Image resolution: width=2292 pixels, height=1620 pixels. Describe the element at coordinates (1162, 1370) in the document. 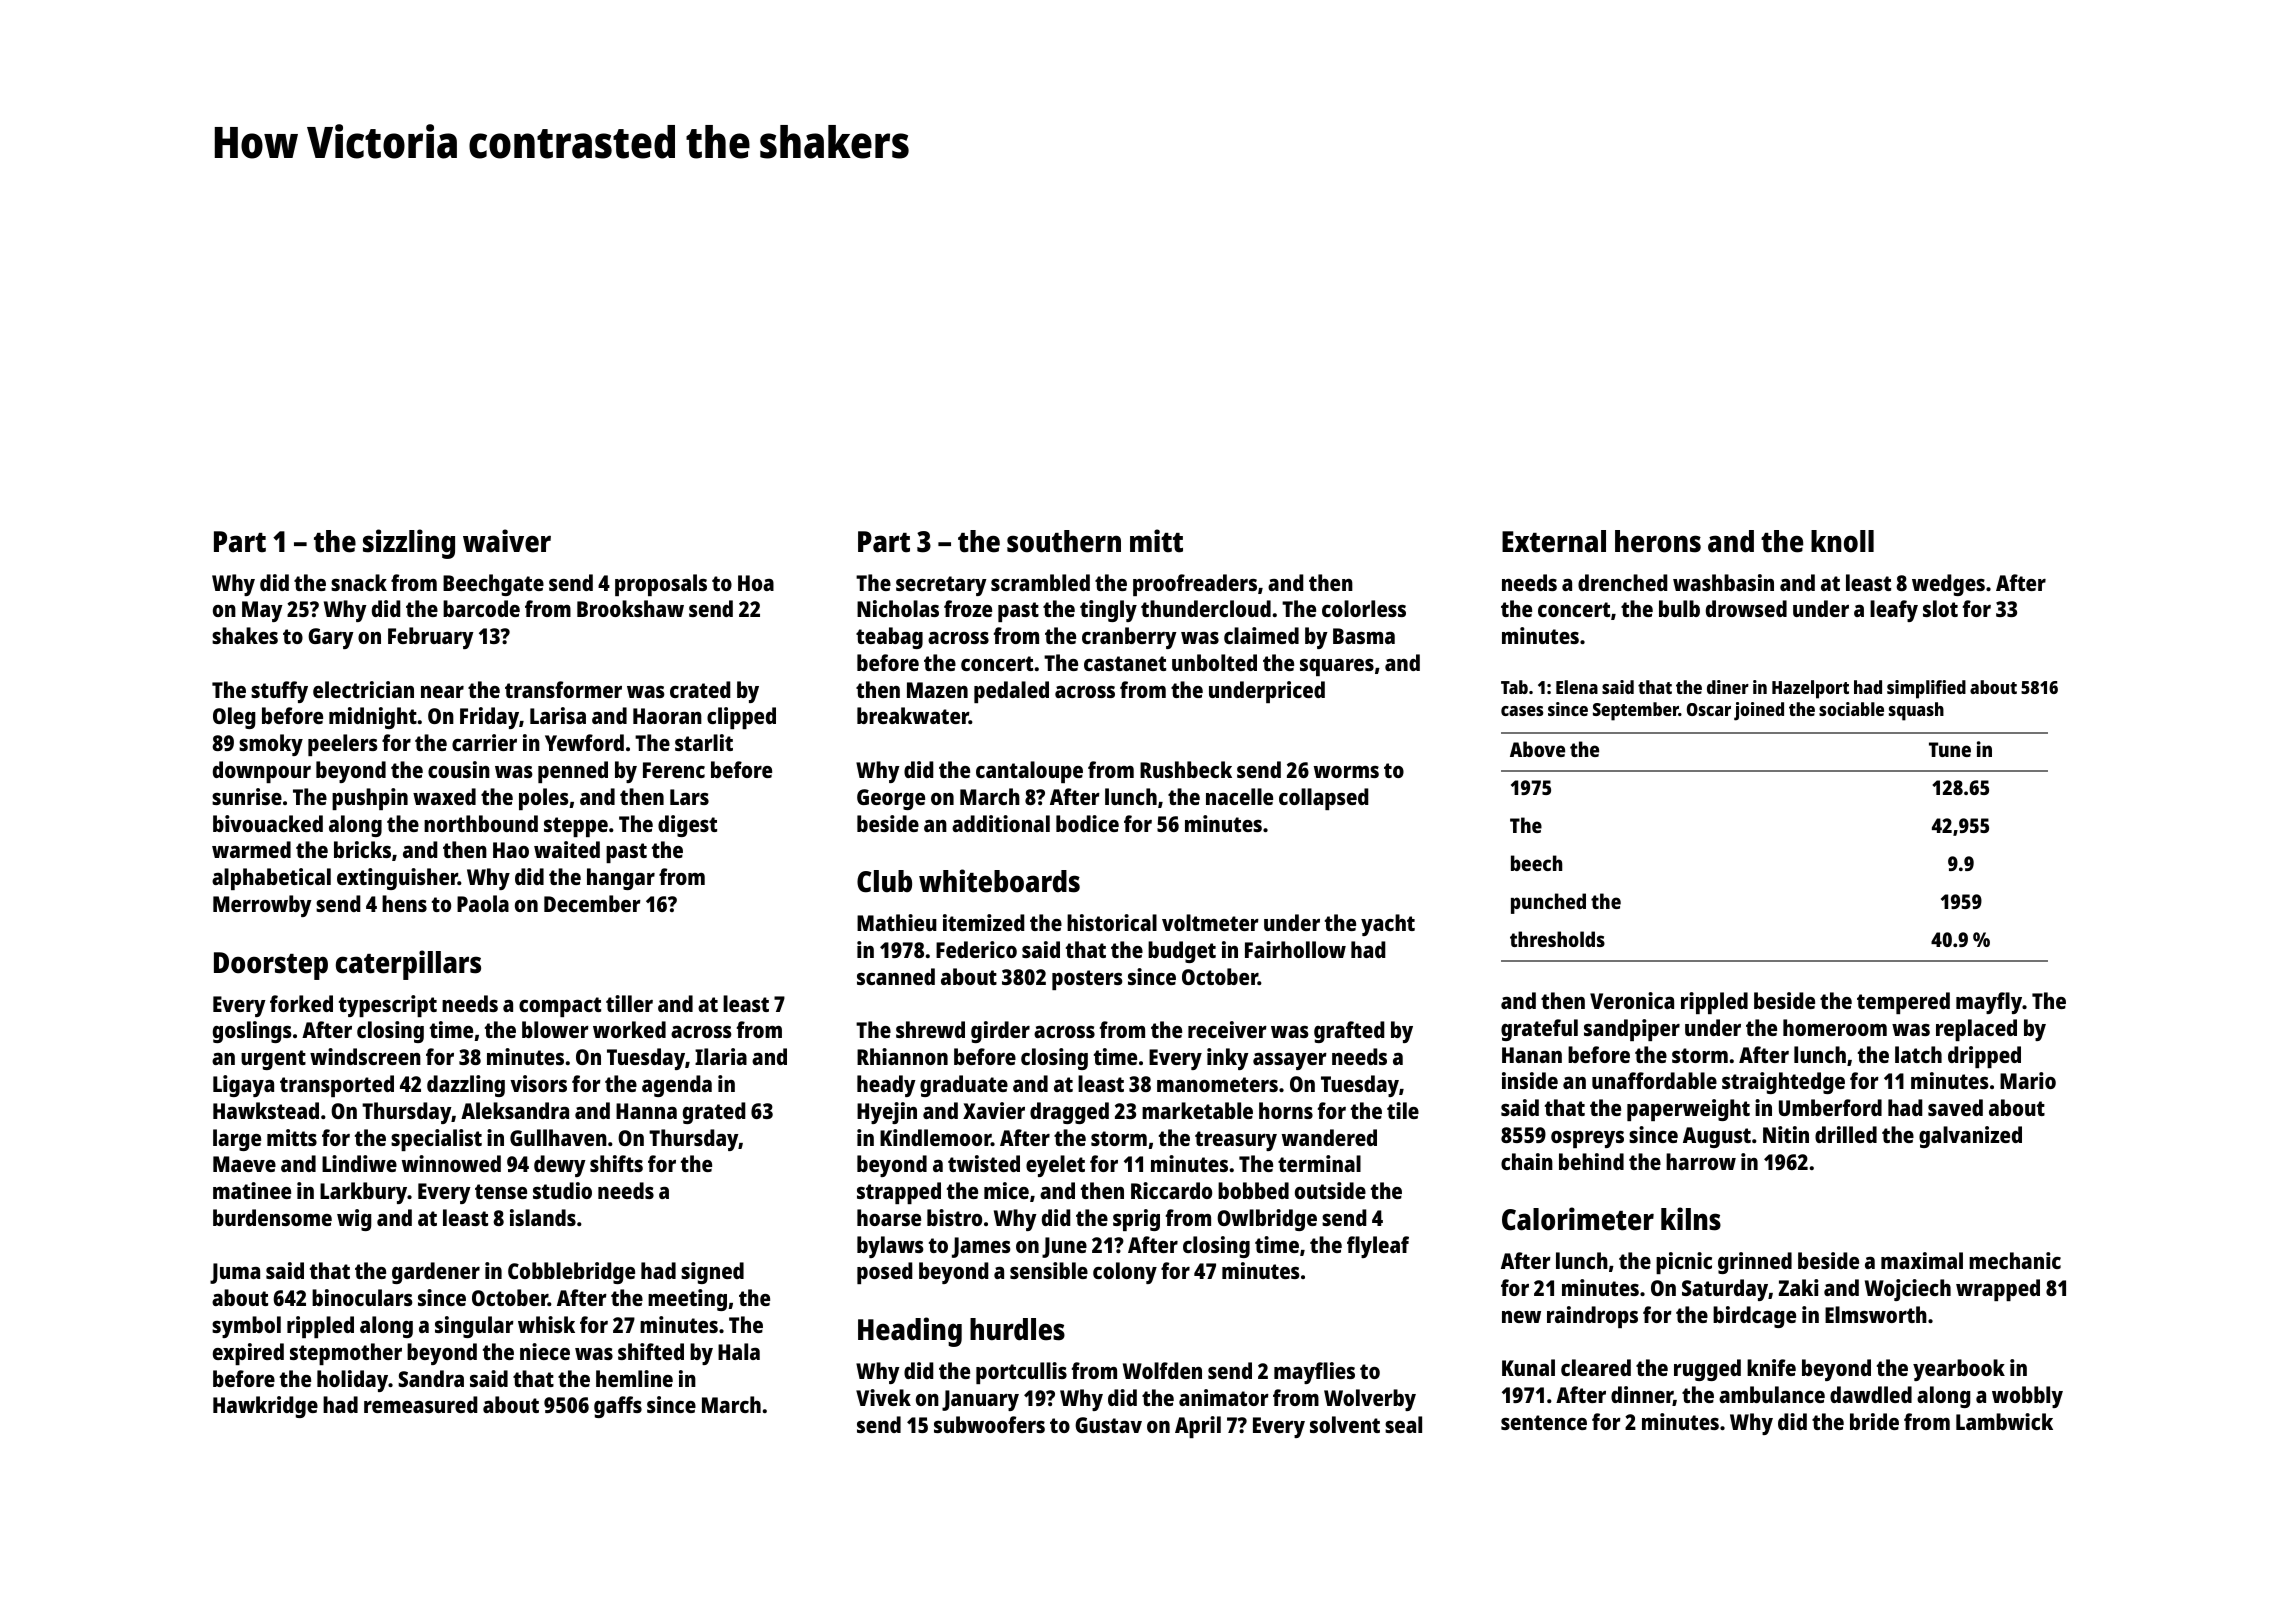

I see `Wolfden` at that location.
